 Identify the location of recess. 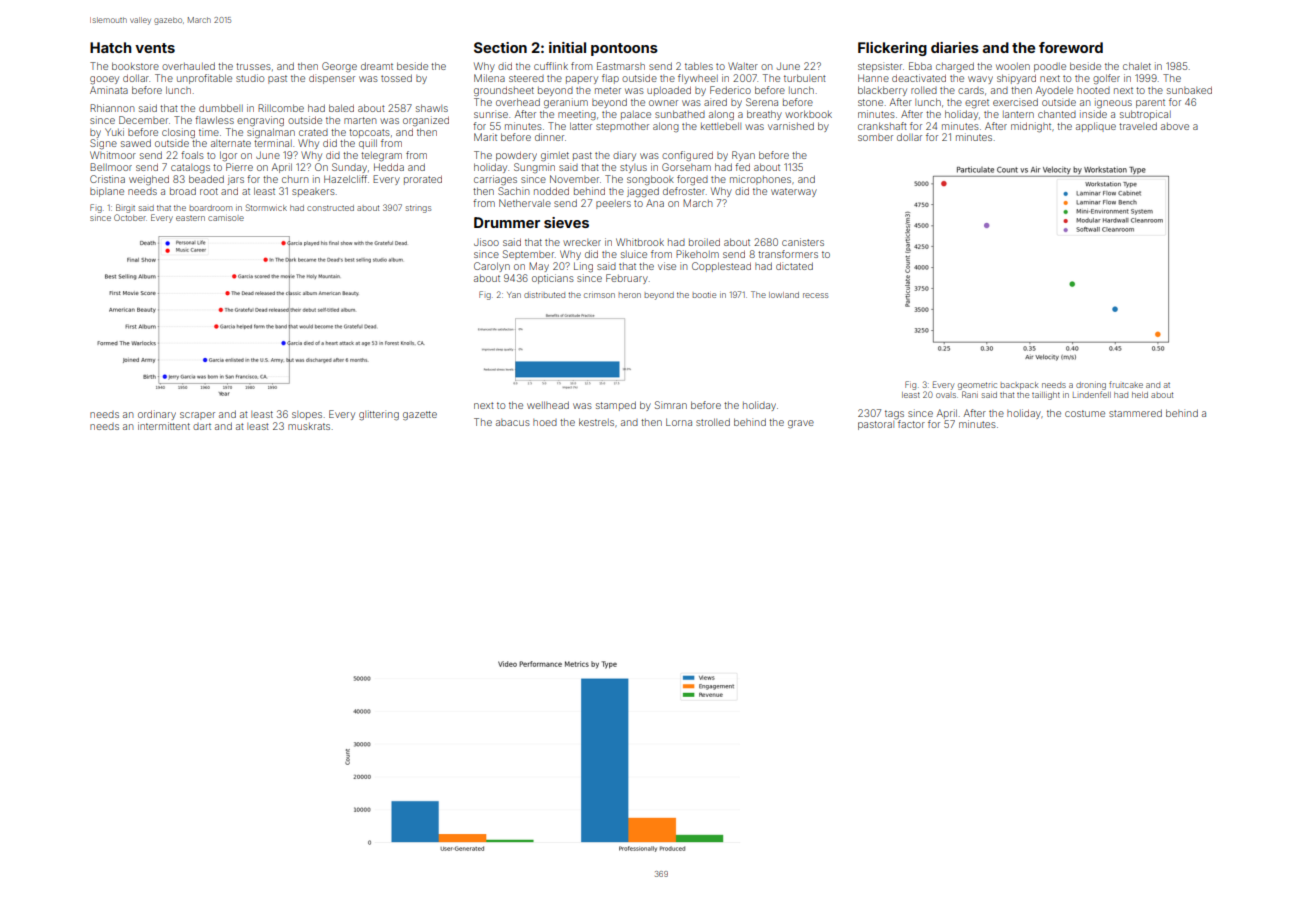
(815, 295).
